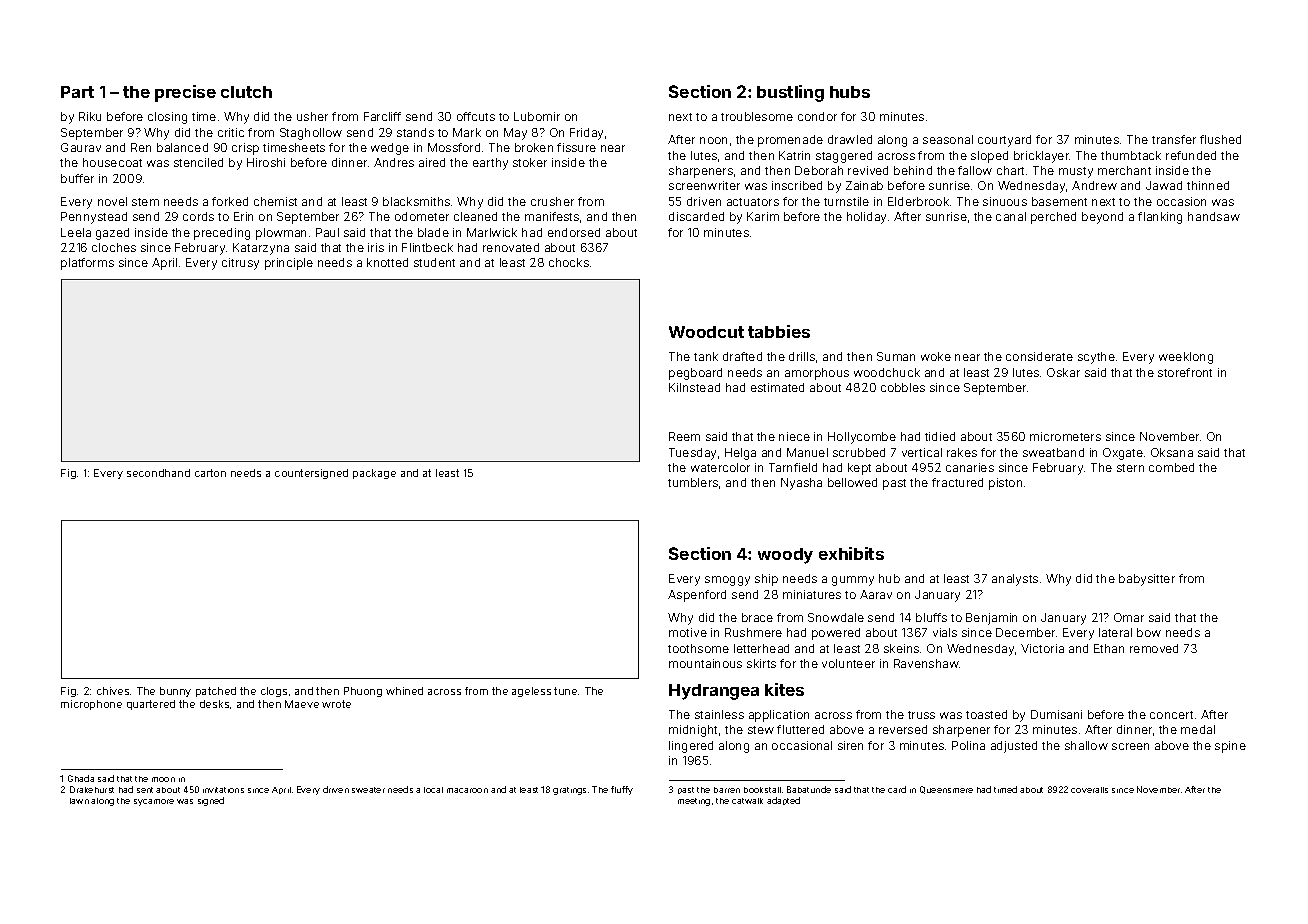  What do you see at coordinates (1089, 790) in the document?
I see `coveralls` at bounding box center [1089, 790].
